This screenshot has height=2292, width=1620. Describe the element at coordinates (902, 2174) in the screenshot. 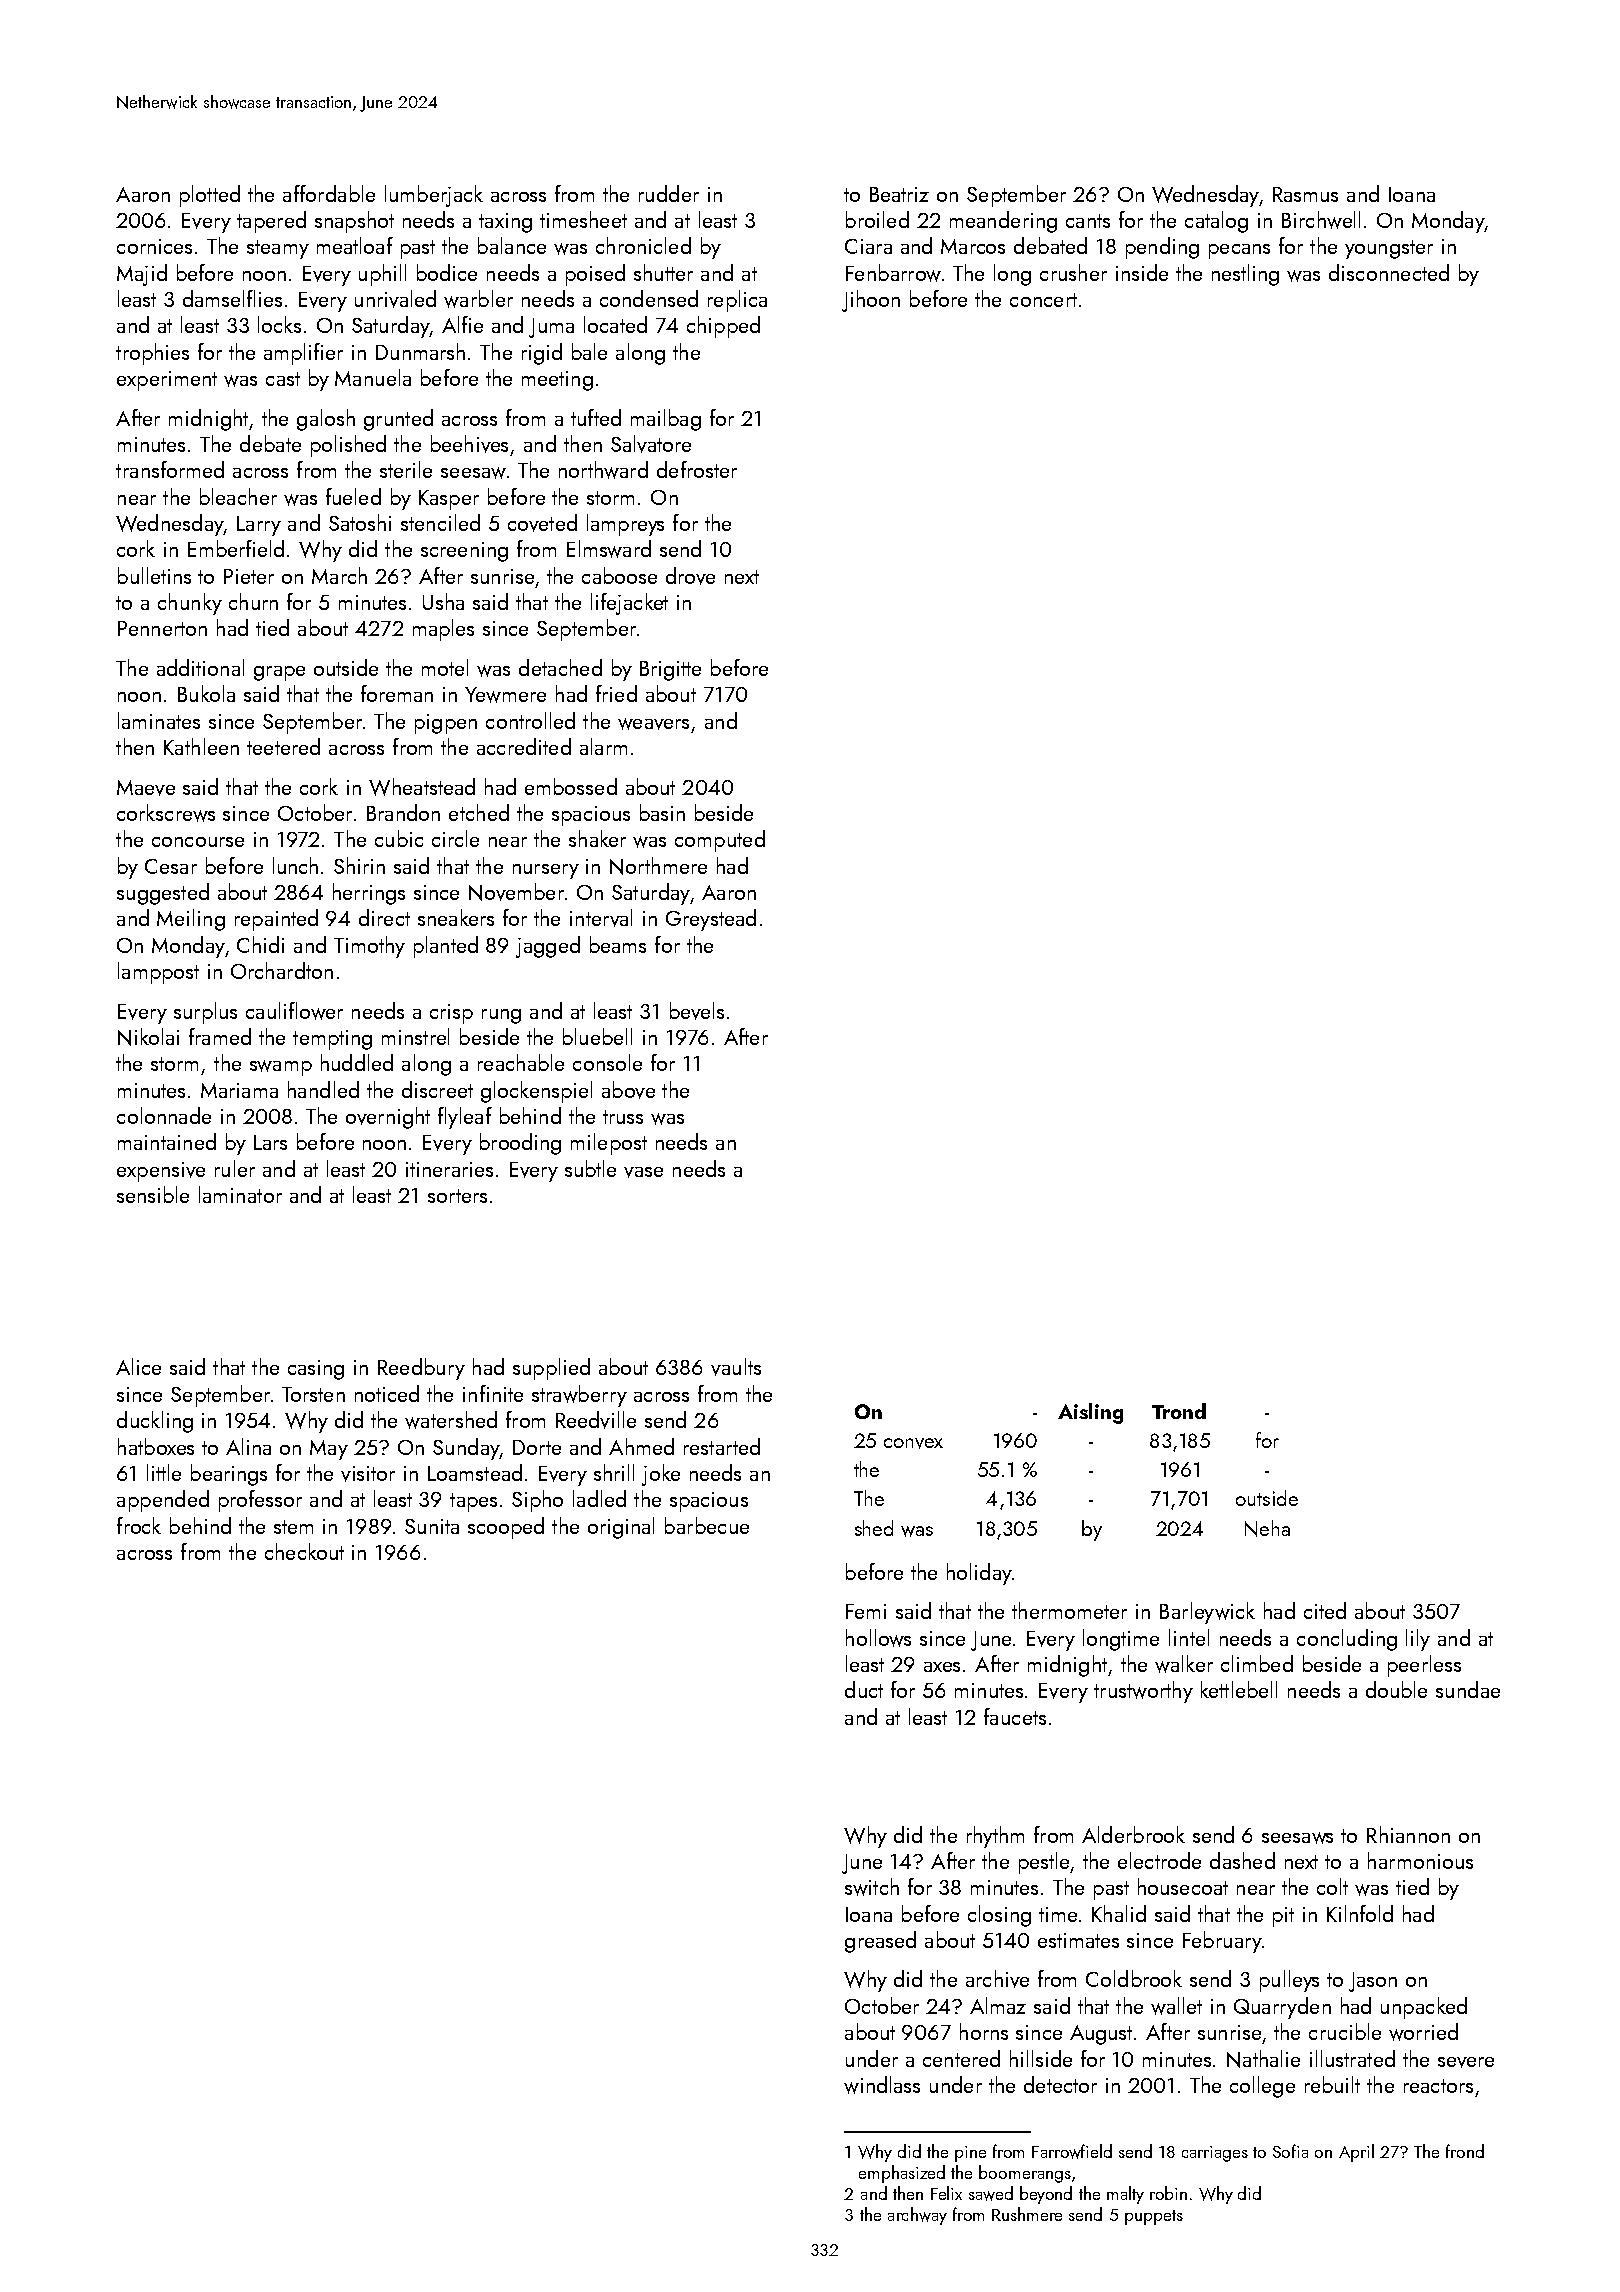

I see `emphasized` at that location.
